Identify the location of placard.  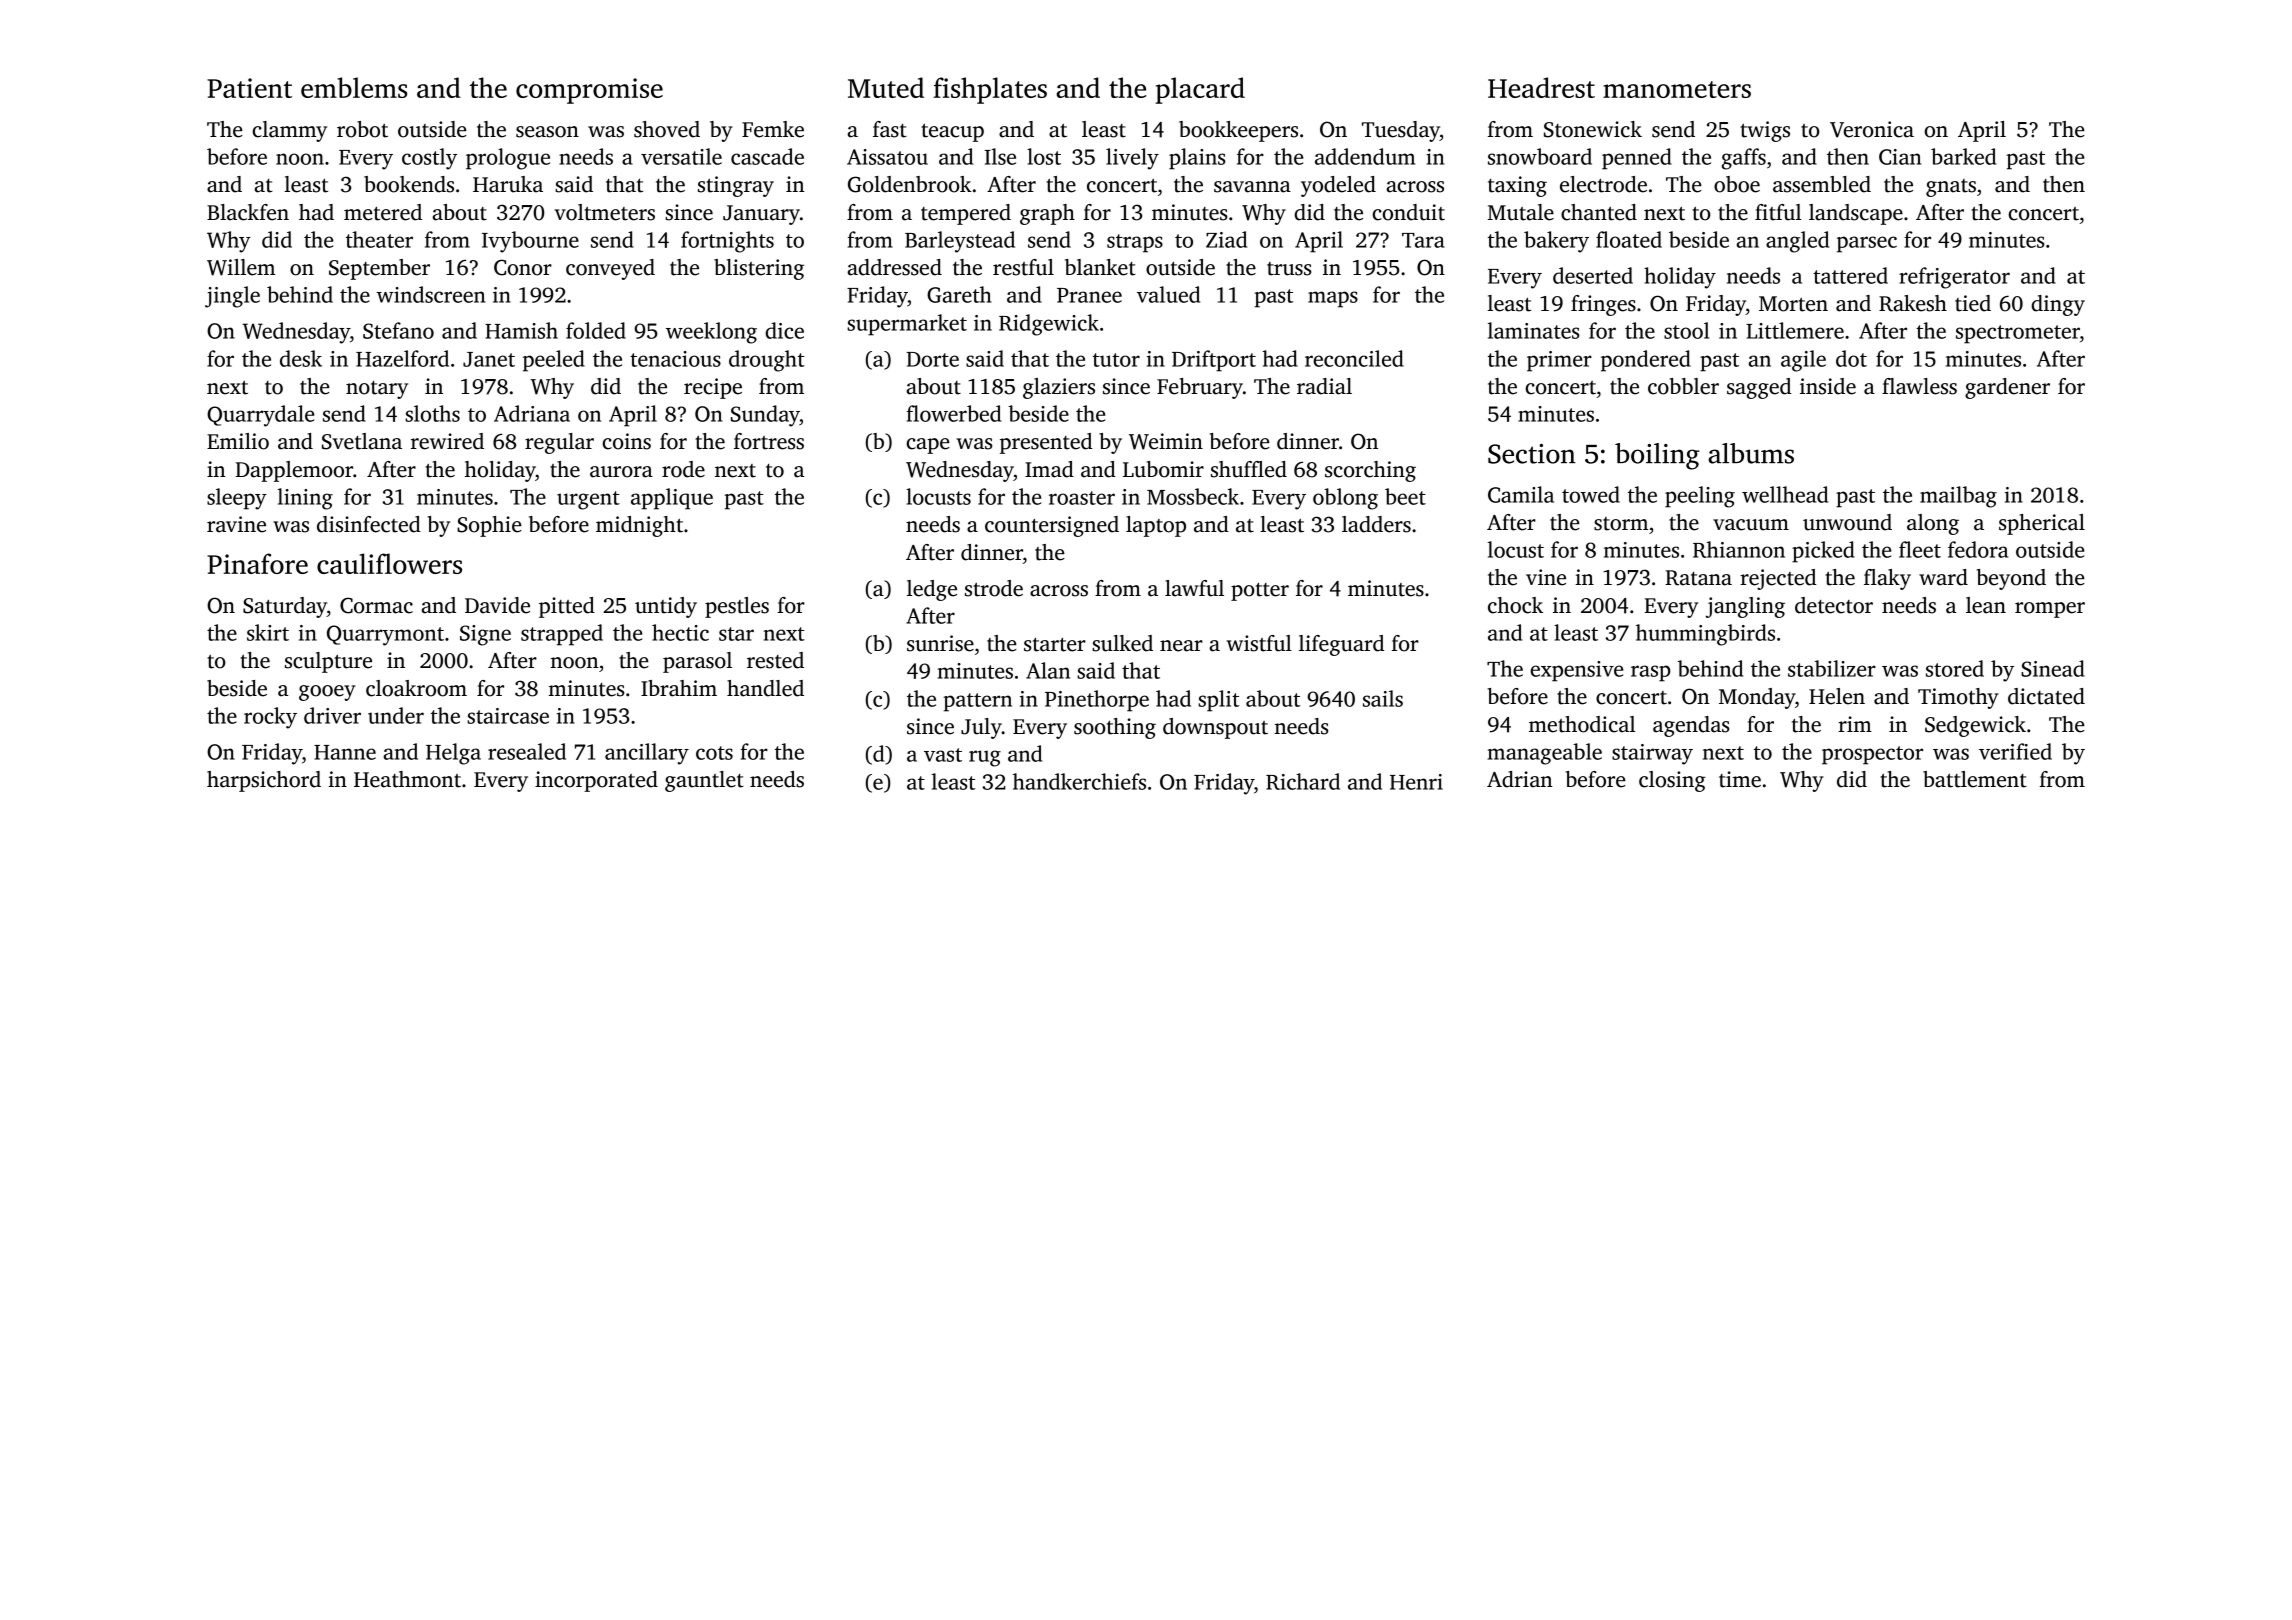
(1200, 90).
